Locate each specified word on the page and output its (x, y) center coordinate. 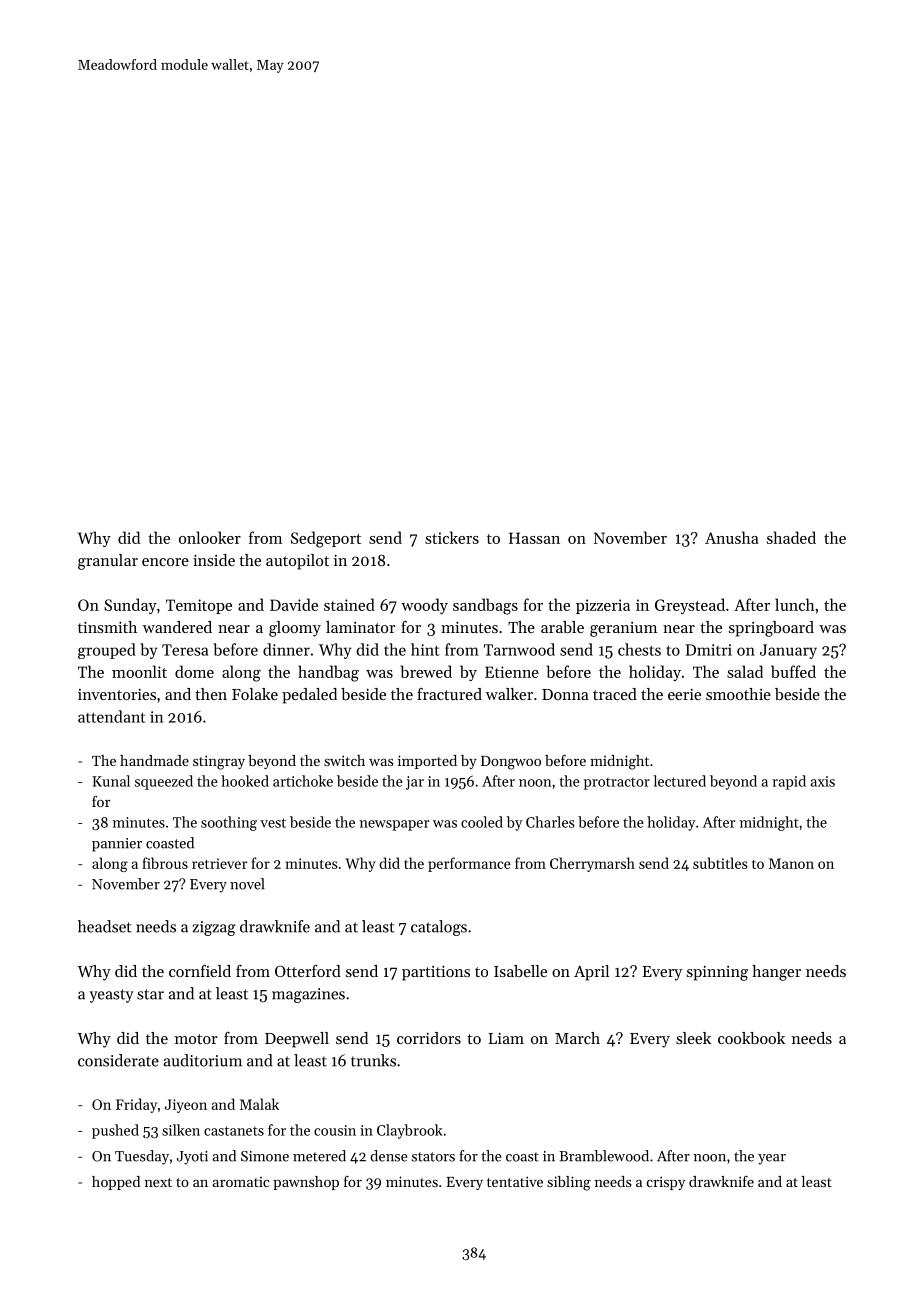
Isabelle (520, 971)
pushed (115, 1131)
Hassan (534, 538)
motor (196, 1039)
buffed (793, 671)
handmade (154, 760)
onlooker (210, 537)
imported (427, 762)
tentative (515, 1181)
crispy (666, 1183)
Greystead (690, 606)
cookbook (751, 1038)
